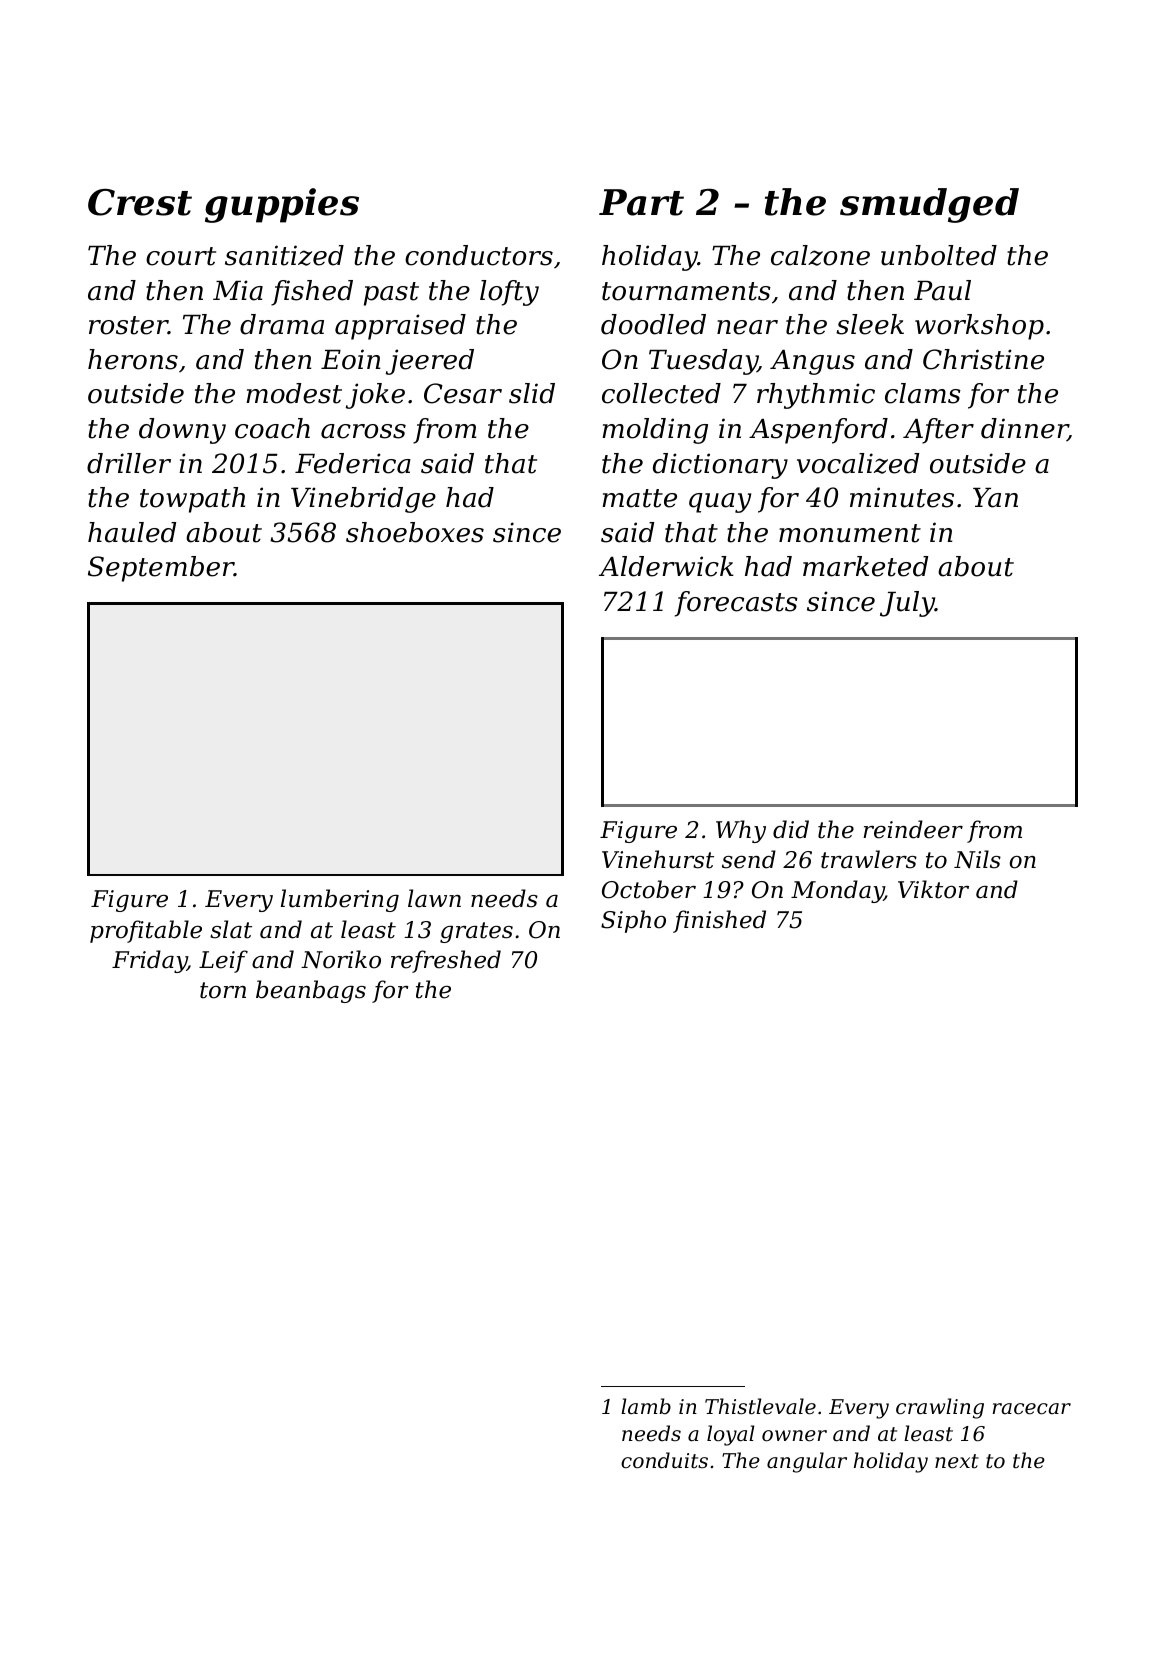 This image has width=1165, height=1654. What do you see at coordinates (182, 431) in the image?
I see `downy` at bounding box center [182, 431].
